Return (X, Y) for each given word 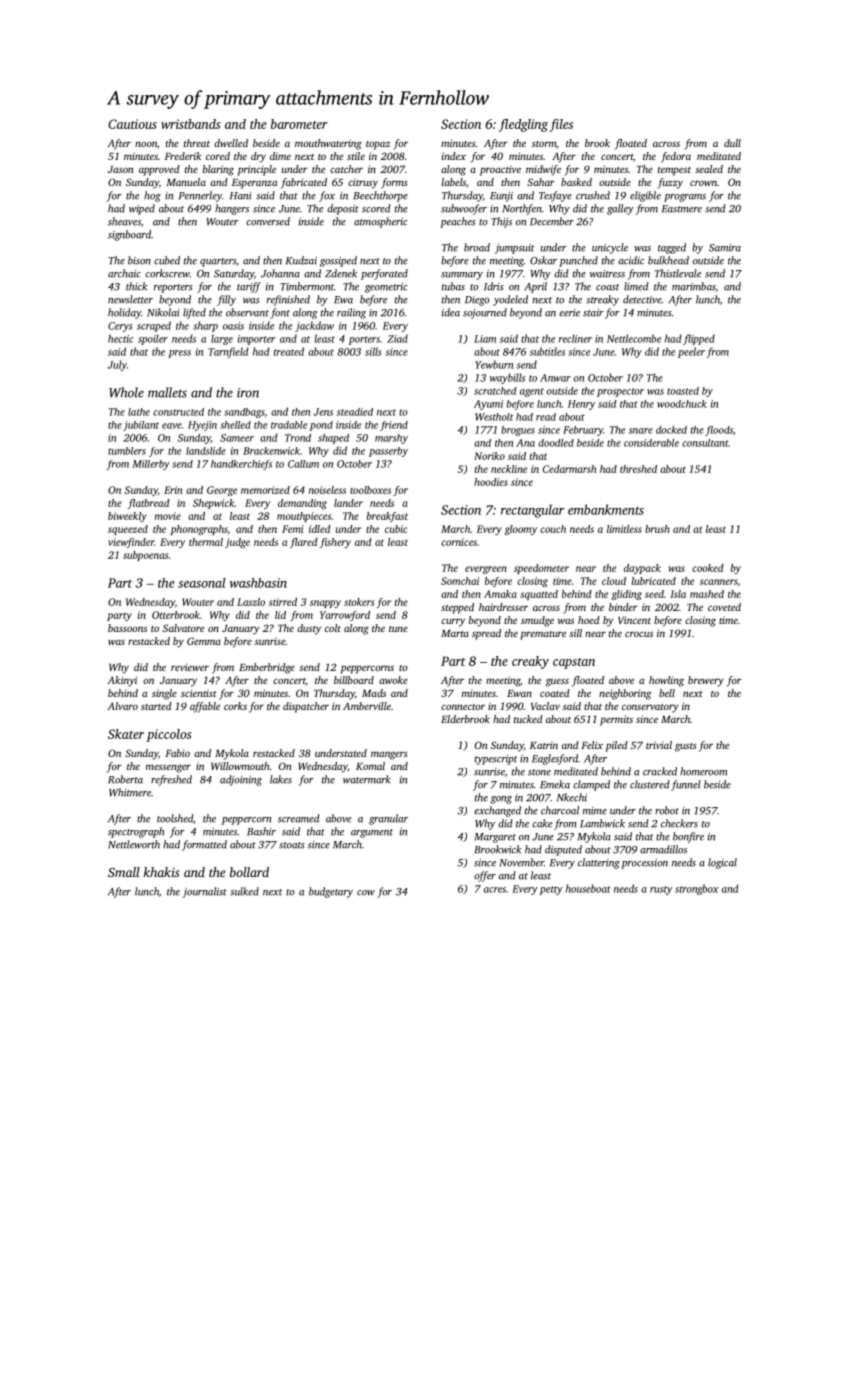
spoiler (153, 339)
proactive (500, 170)
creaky (530, 662)
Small (124, 872)
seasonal (202, 583)
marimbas (694, 286)
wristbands (190, 124)
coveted (724, 607)
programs (685, 198)
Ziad (397, 338)
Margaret (495, 838)
